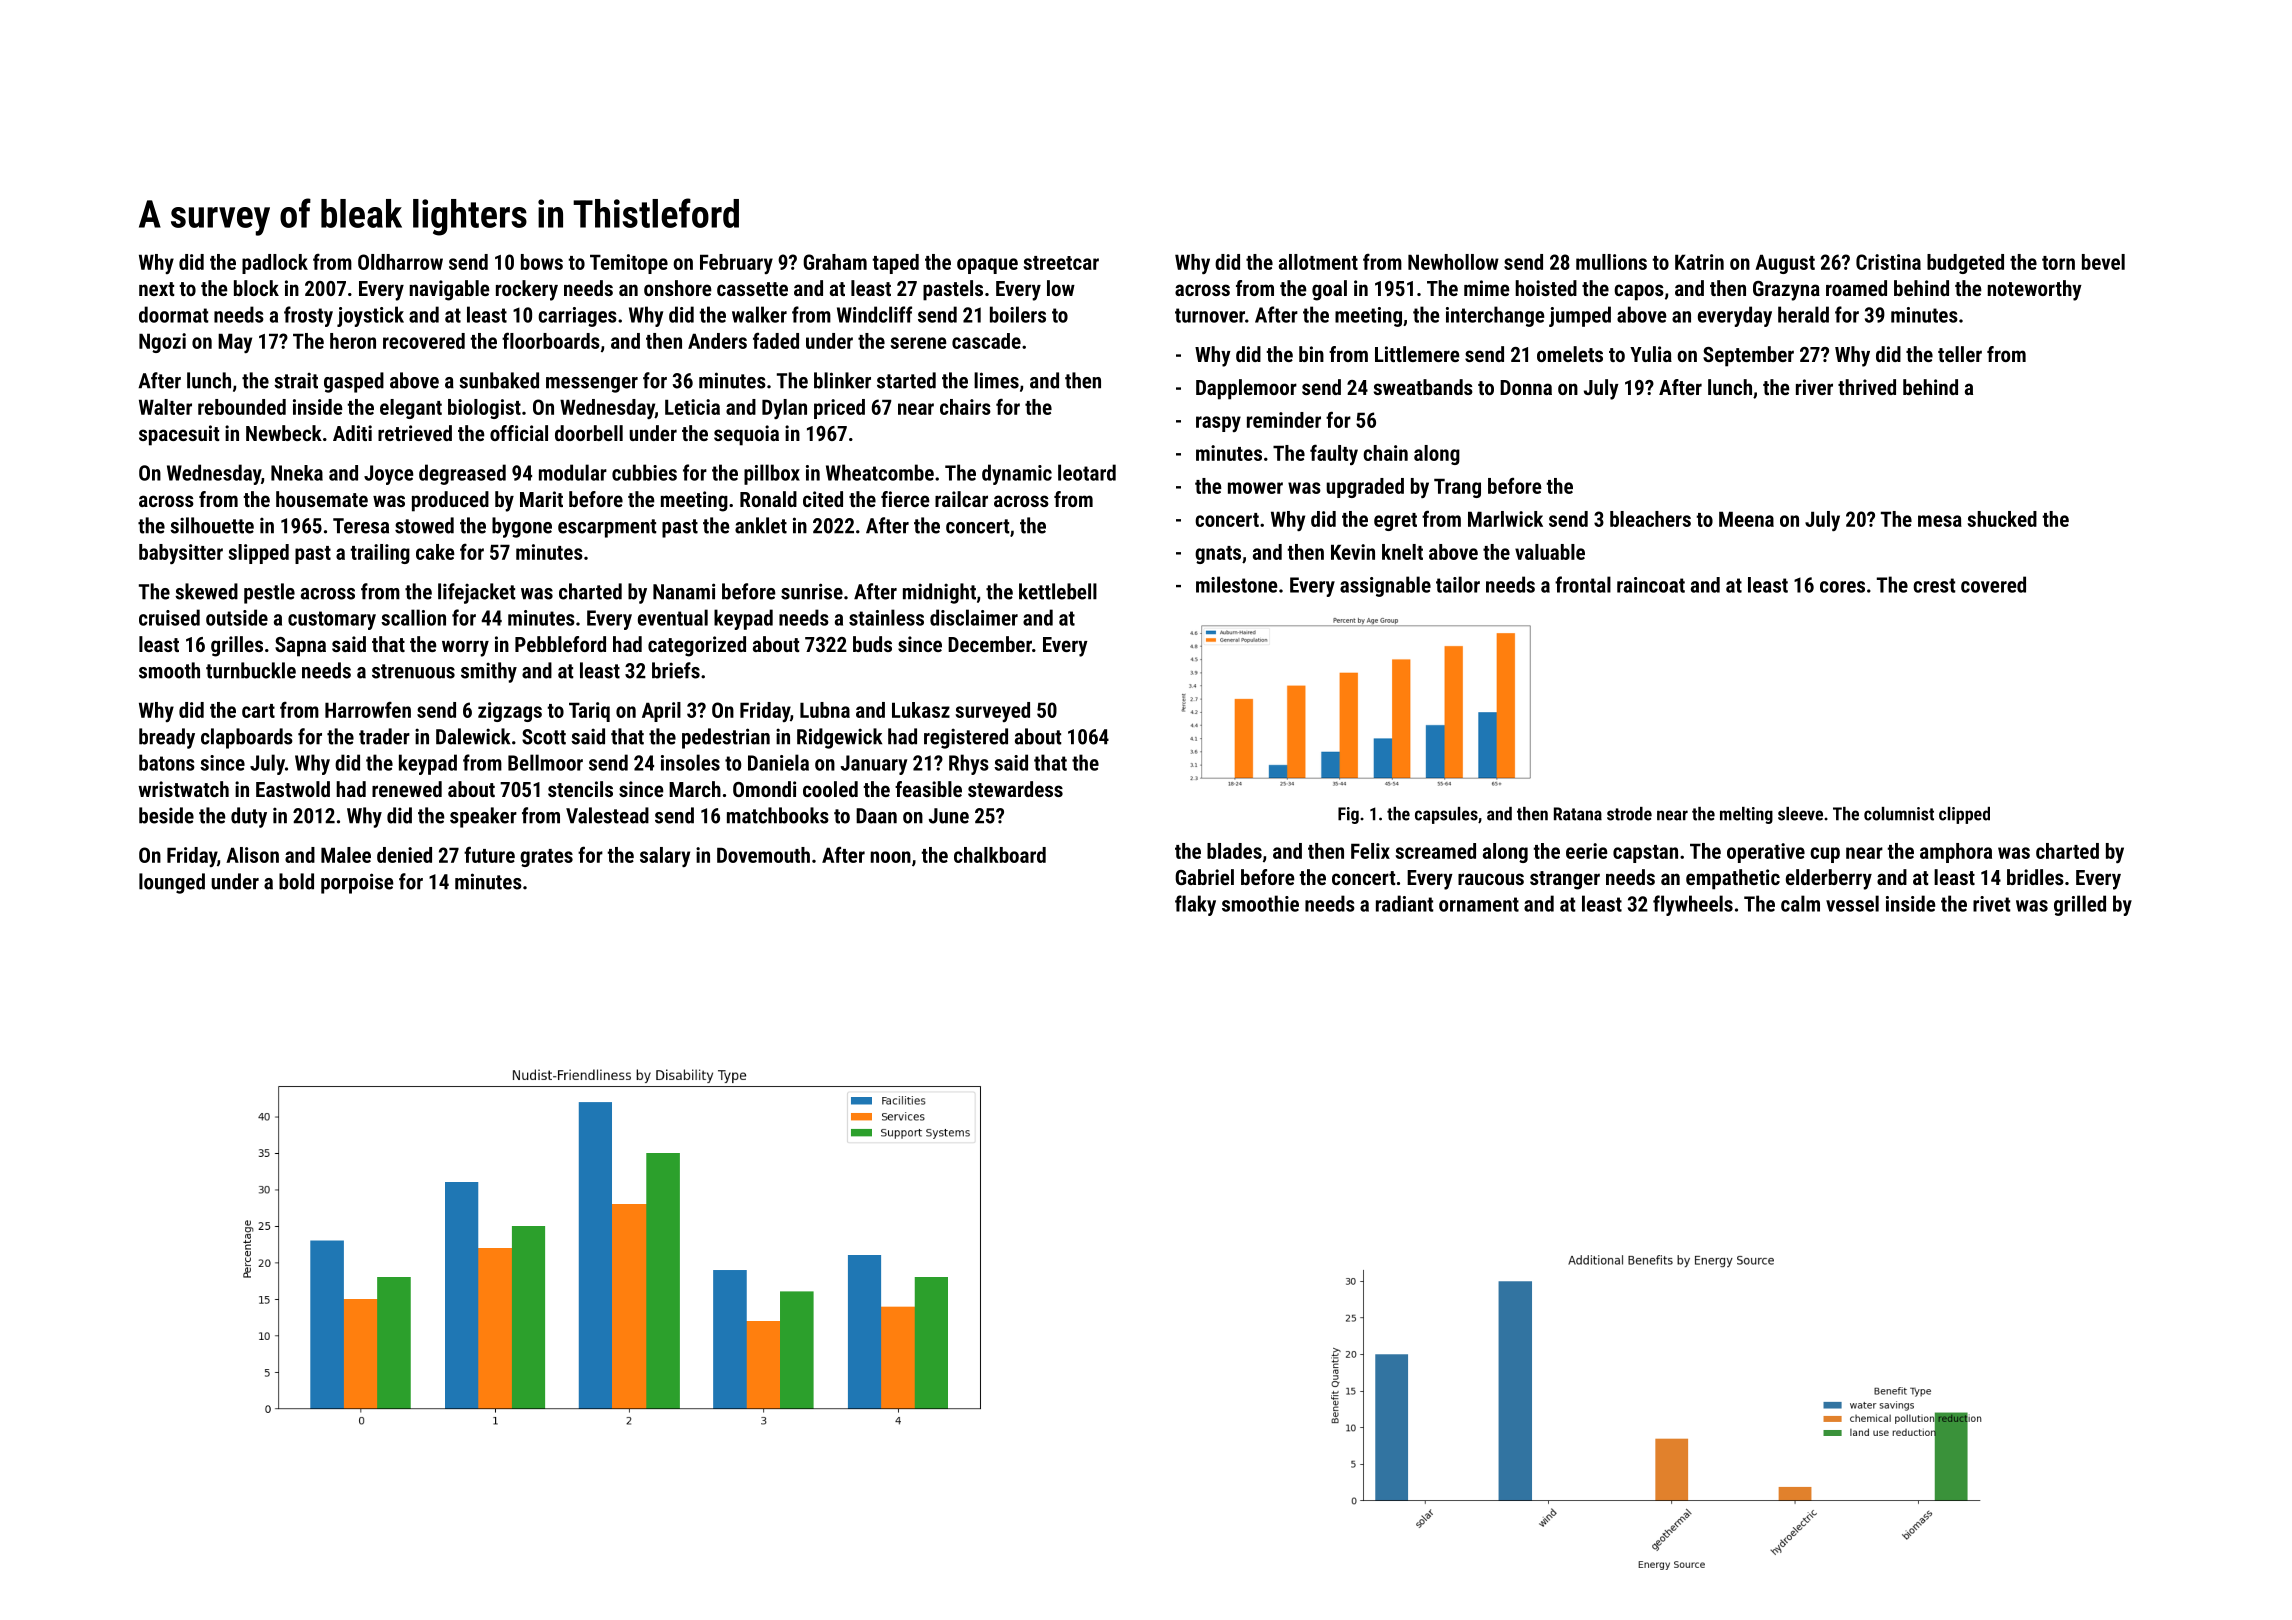  Describe the element at coordinates (1960, 354) in the page. I see `teller` at that location.
